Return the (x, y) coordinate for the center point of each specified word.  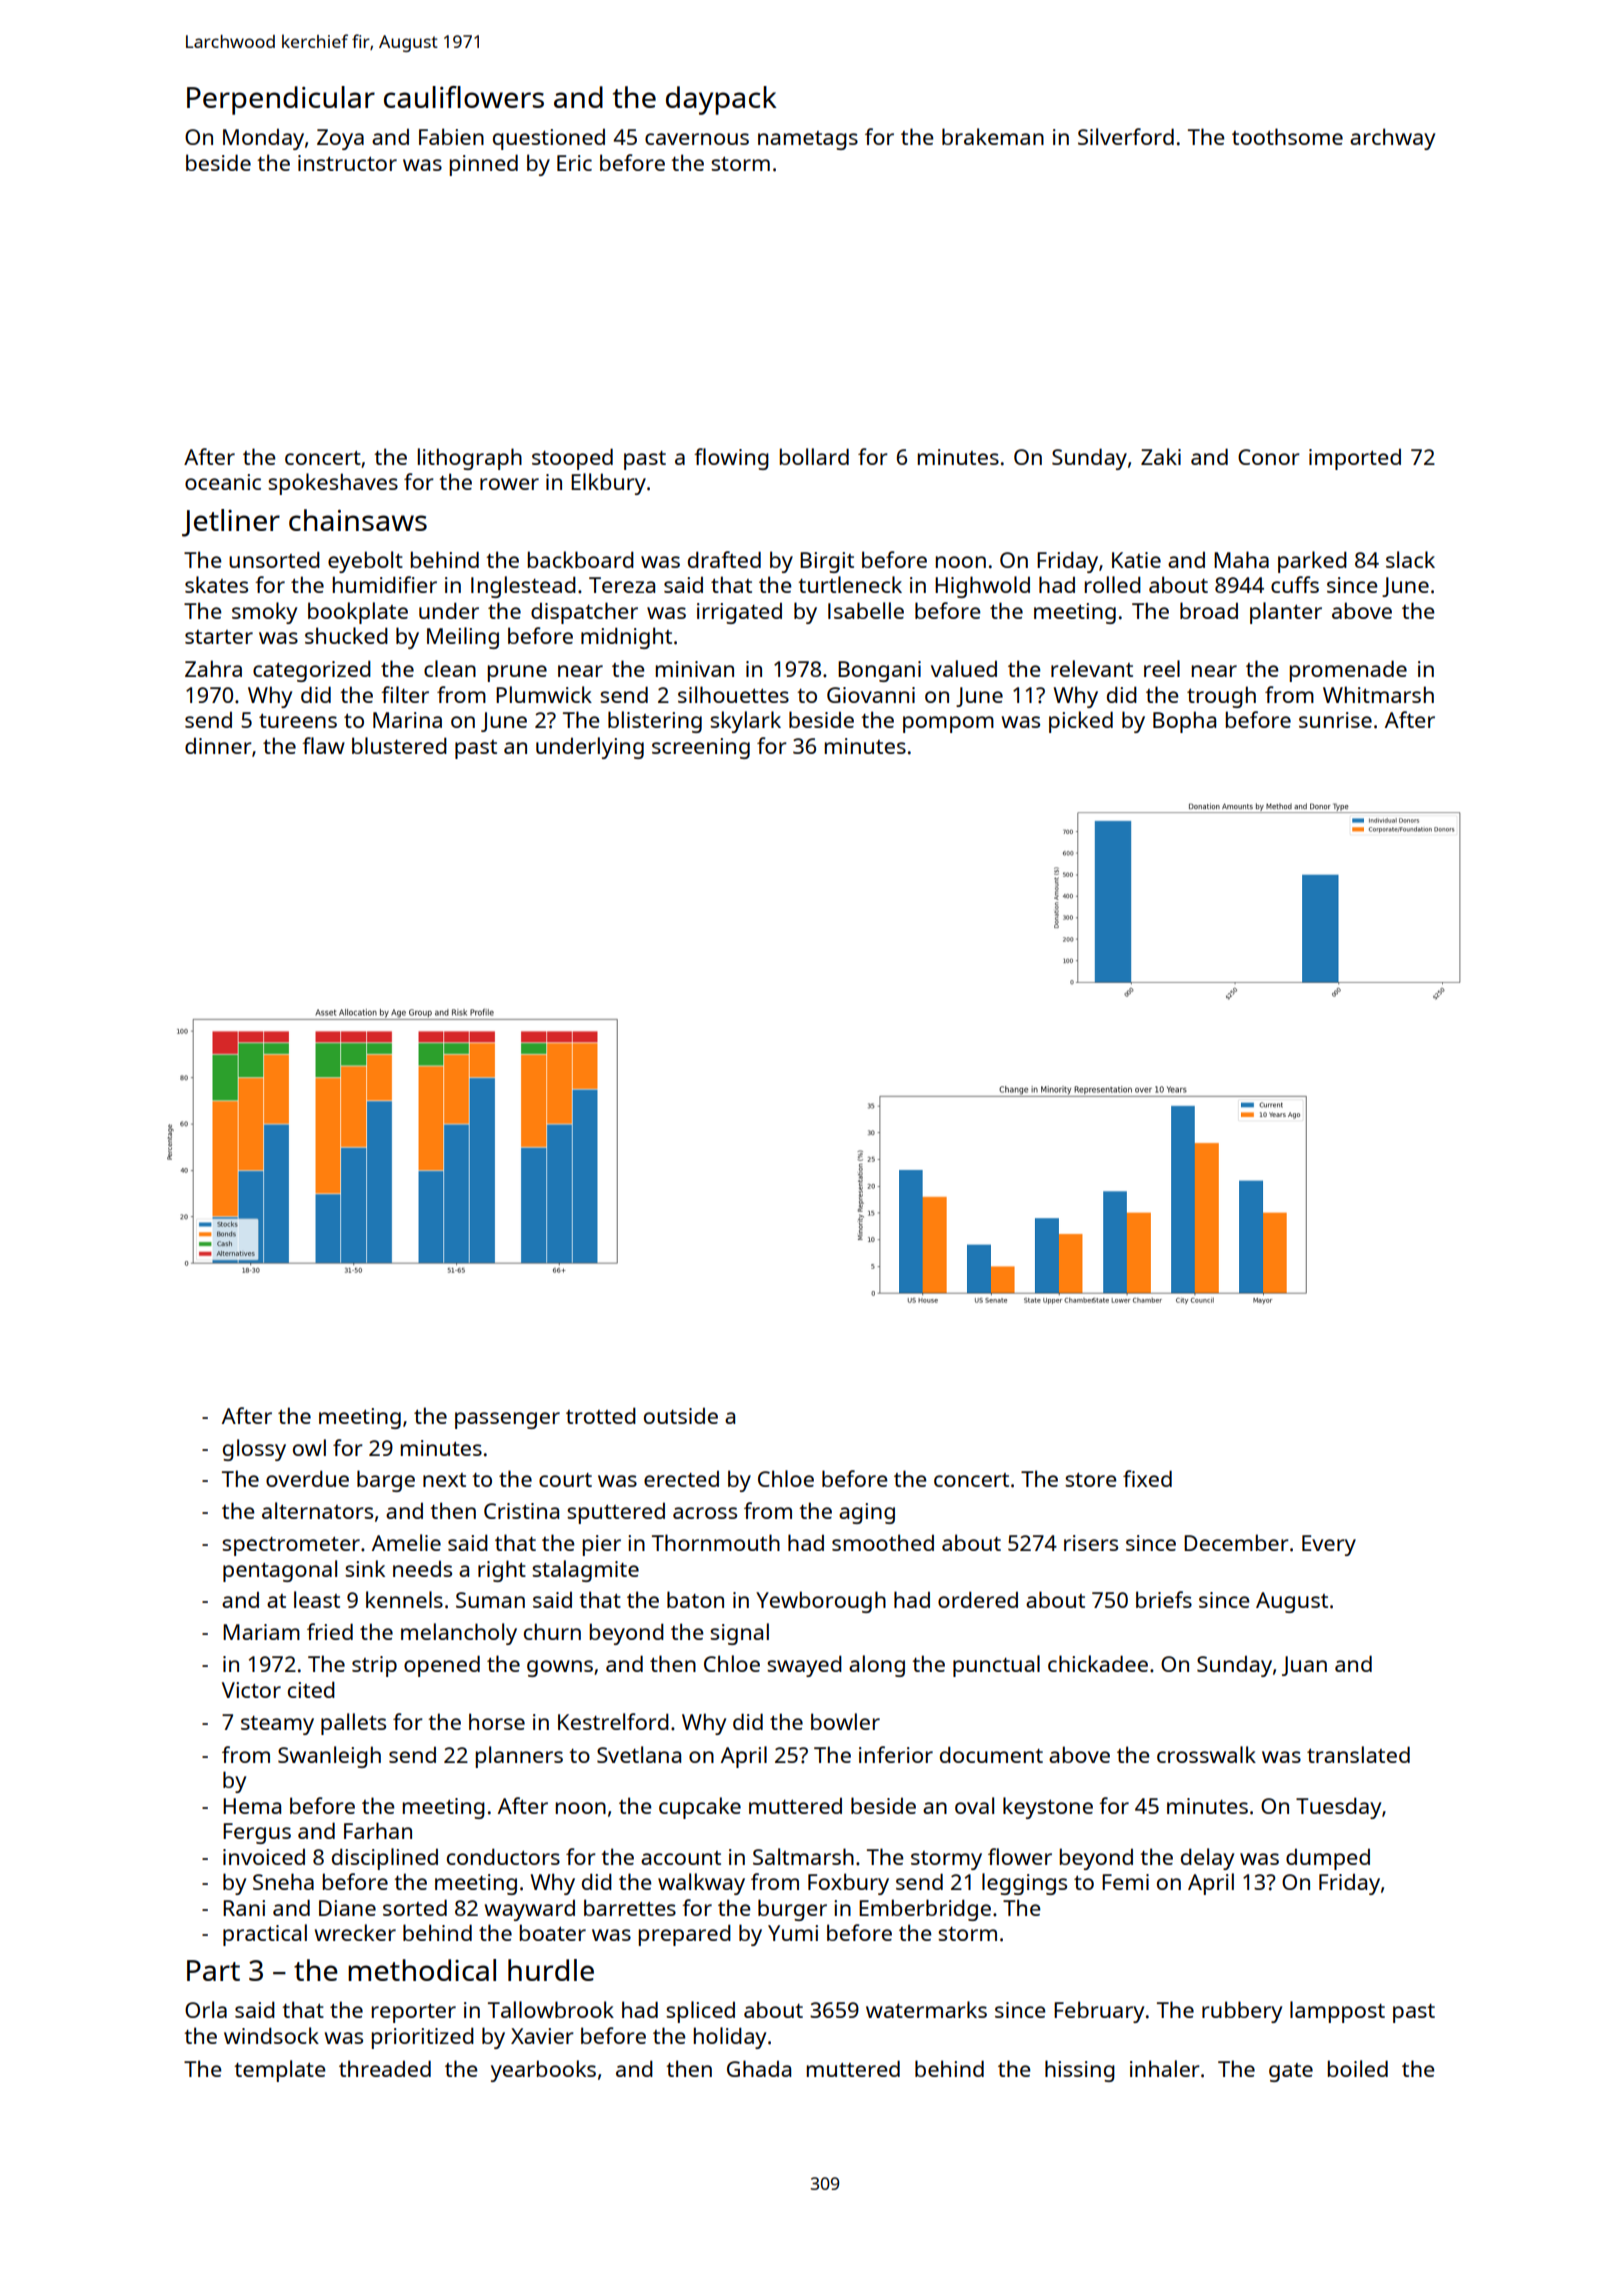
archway (1392, 139)
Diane (347, 1908)
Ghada (759, 2068)
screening (701, 748)
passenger (507, 1420)
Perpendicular (281, 100)
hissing (1080, 2071)
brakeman (993, 136)
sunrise (1335, 720)
